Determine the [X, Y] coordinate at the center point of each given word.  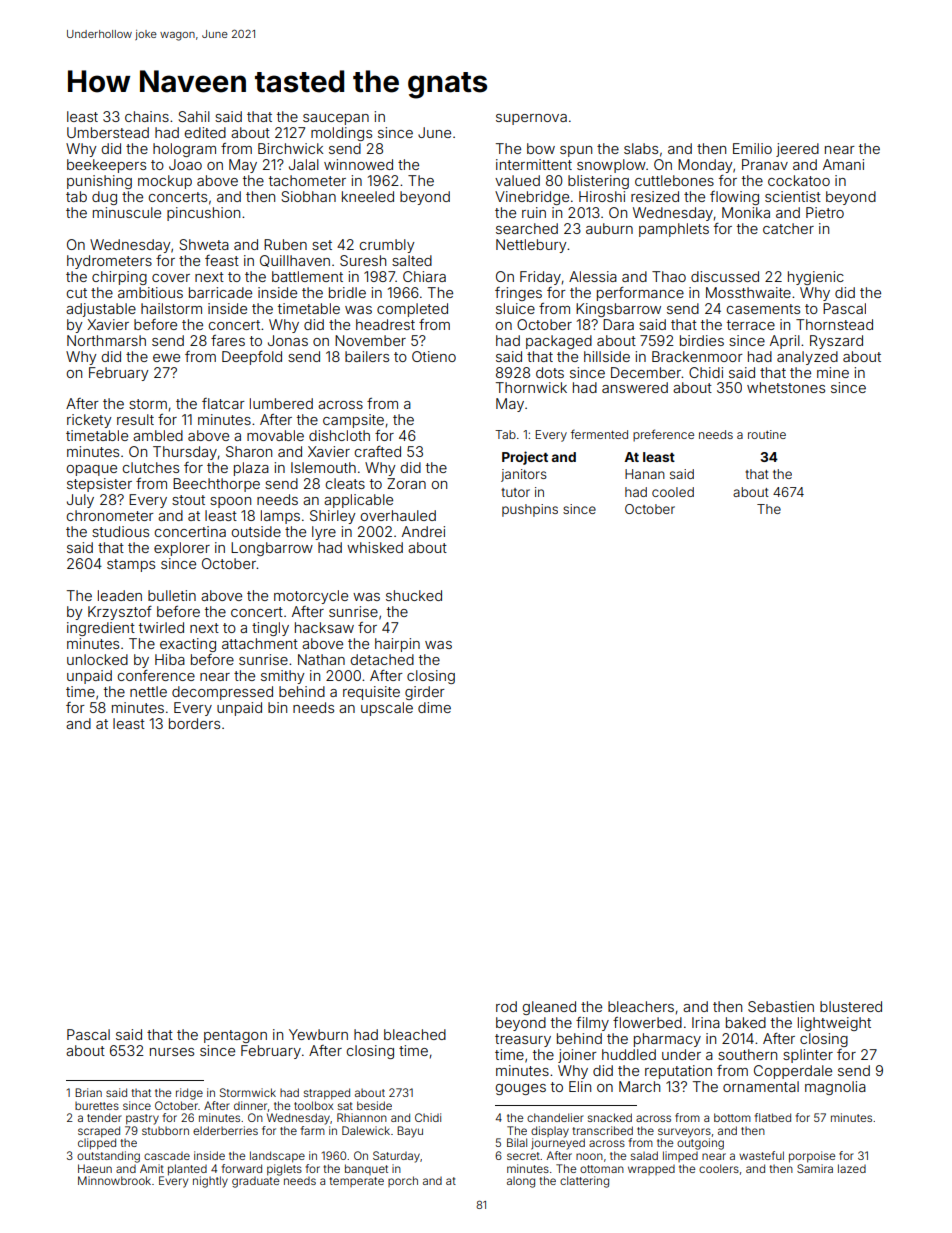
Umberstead [108, 132]
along [521, 1182]
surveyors [684, 1133]
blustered [851, 1006]
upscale [387, 709]
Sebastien [781, 1006]
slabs [641, 148]
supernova [531, 119]
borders [194, 723]
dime [434, 707]
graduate [255, 1182]
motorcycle [311, 597]
